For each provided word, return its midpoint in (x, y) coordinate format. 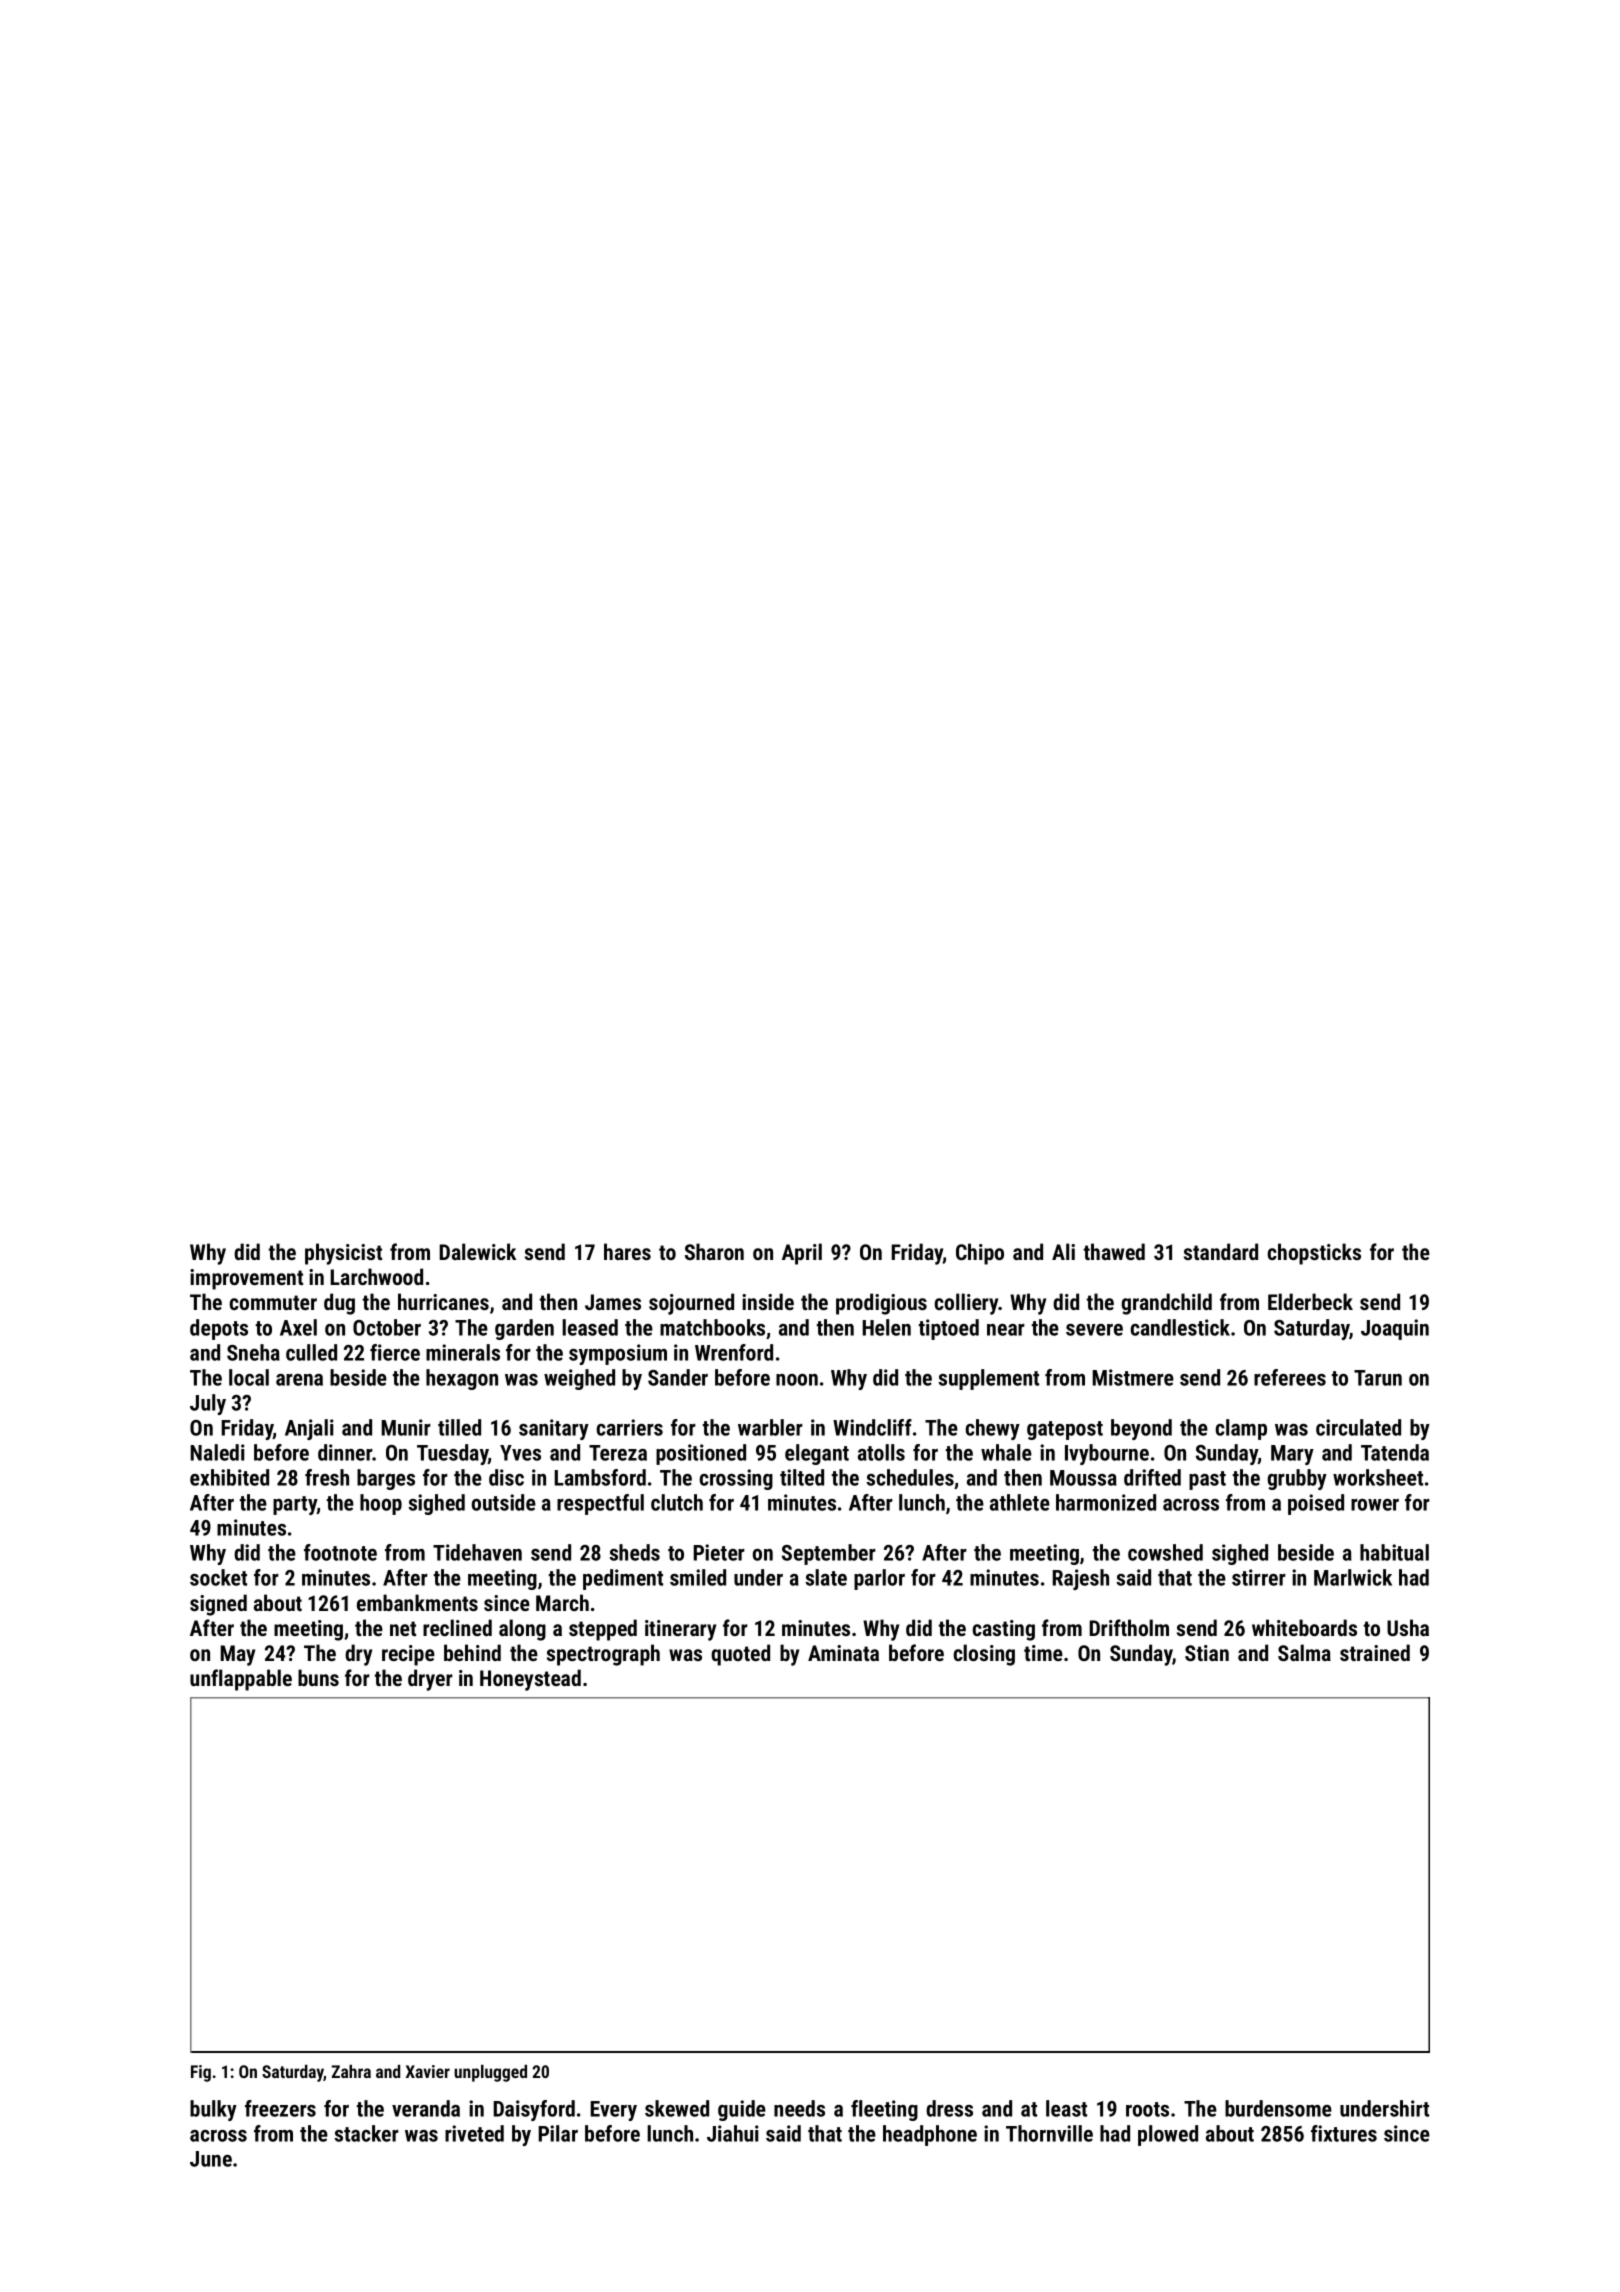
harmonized (1106, 1502)
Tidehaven (477, 1552)
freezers (280, 2108)
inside (768, 1301)
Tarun (1378, 1378)
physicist (343, 1254)
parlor (879, 1579)
